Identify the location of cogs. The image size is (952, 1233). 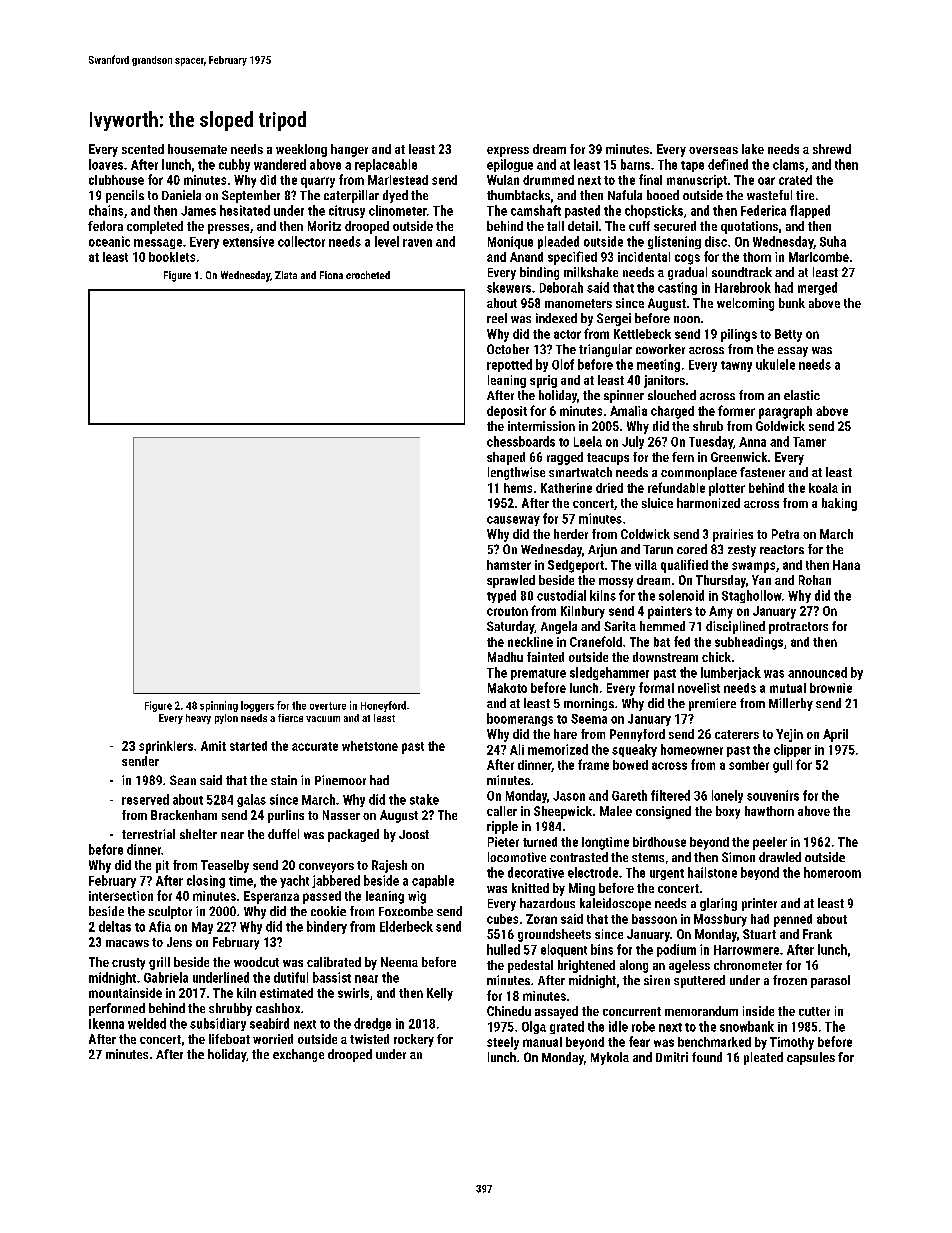
(687, 259).
